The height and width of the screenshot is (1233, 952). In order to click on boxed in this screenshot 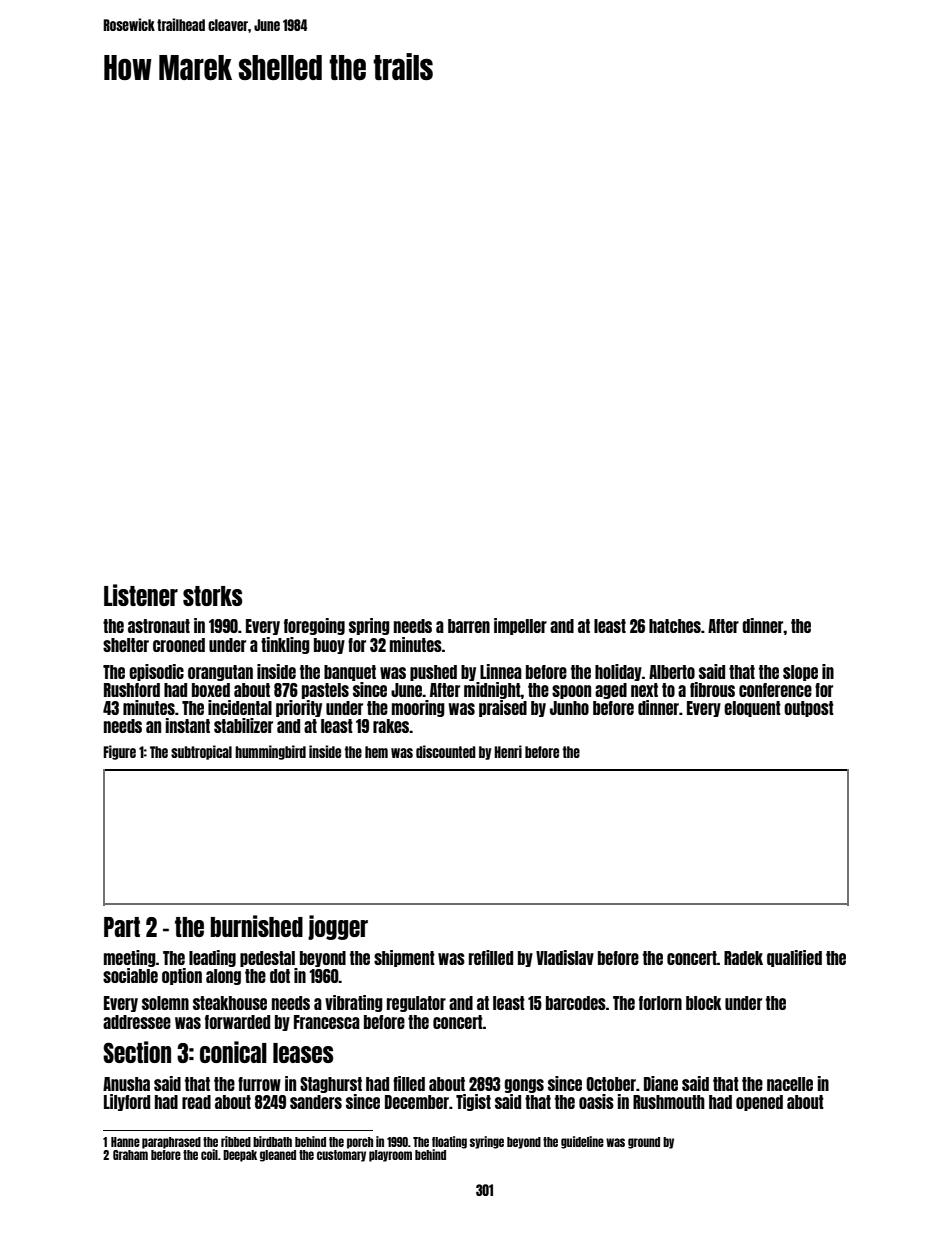, I will do `click(211, 690)`.
